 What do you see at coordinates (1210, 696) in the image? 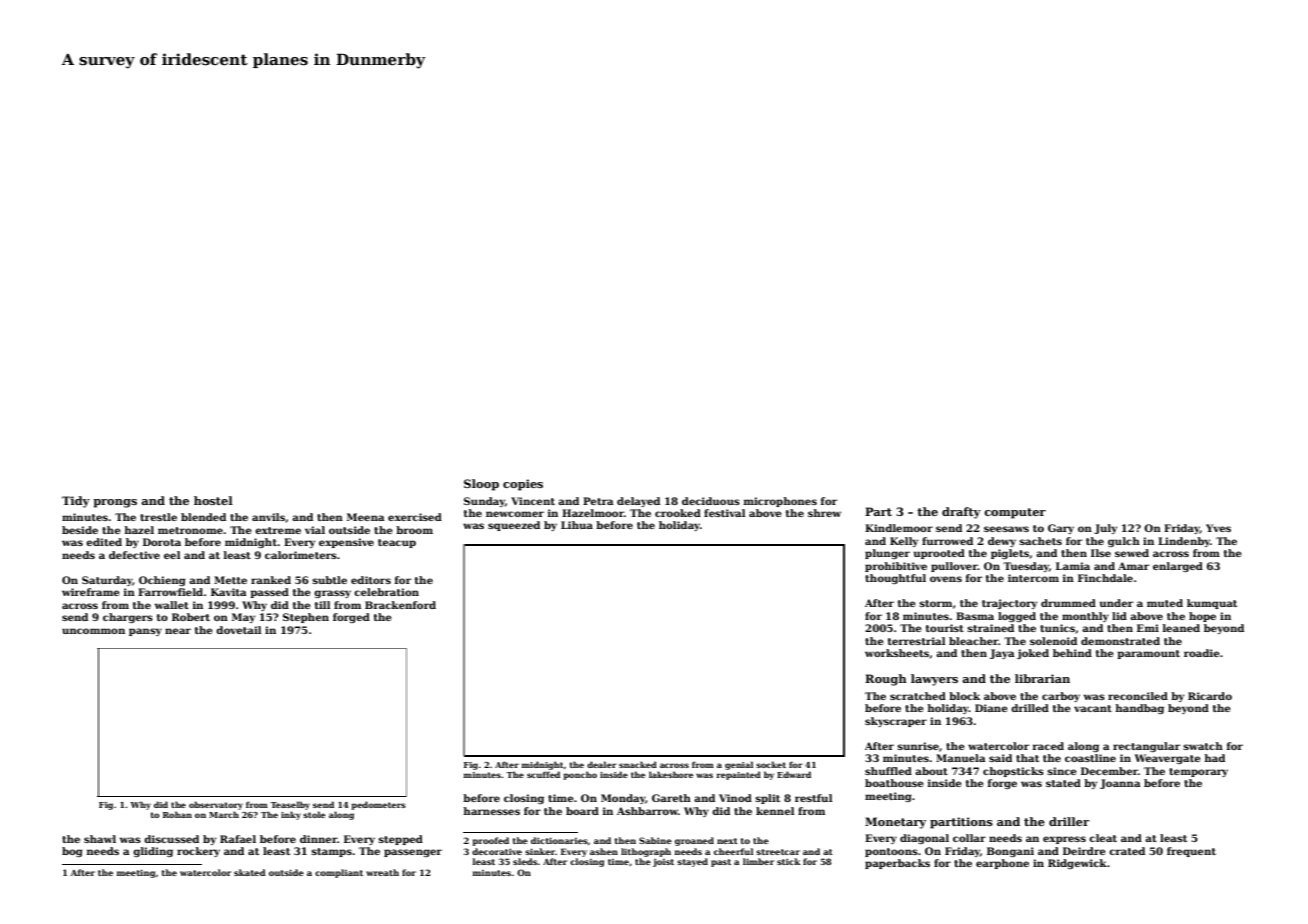
I see `Ricardo` at bounding box center [1210, 696].
